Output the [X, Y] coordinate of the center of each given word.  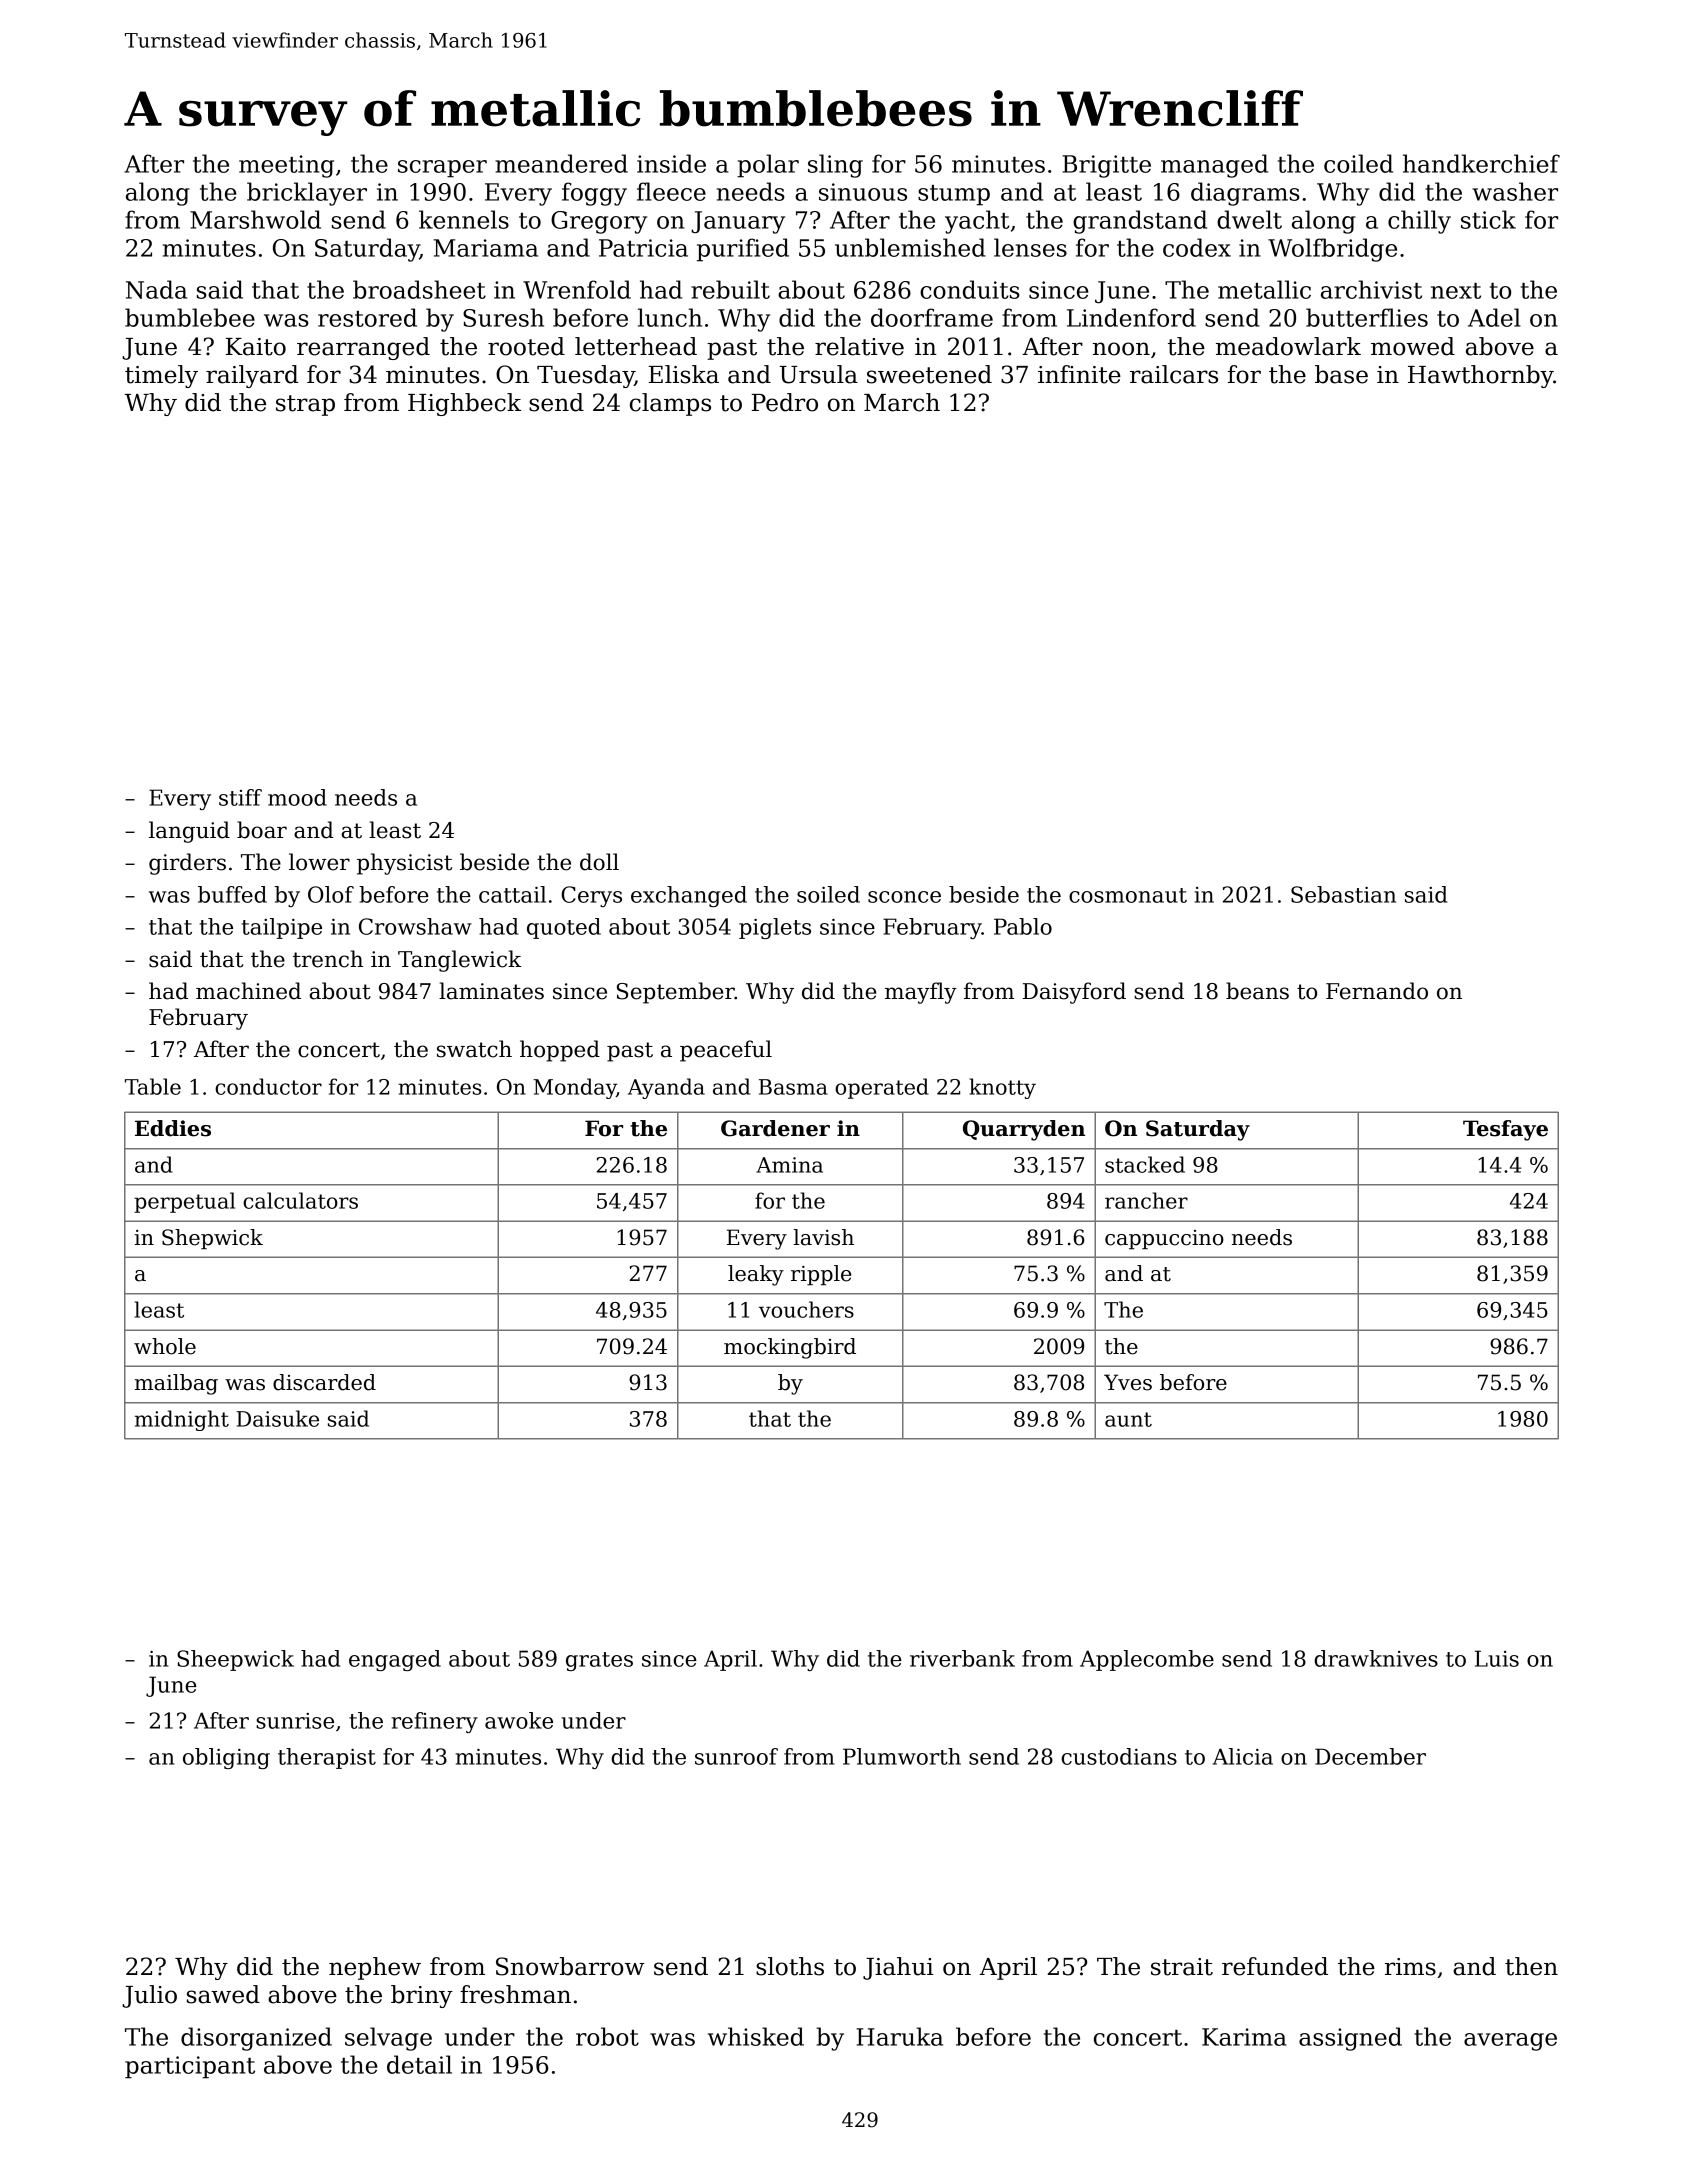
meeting [286, 166]
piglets [775, 928]
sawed [223, 1994]
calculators [300, 1200]
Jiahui [898, 1968]
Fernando [1377, 991]
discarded [324, 1382]
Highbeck [464, 404]
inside [671, 163]
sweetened [929, 374]
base [1341, 374]
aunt [1128, 1419]
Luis [1497, 1658]
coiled [1358, 163]
